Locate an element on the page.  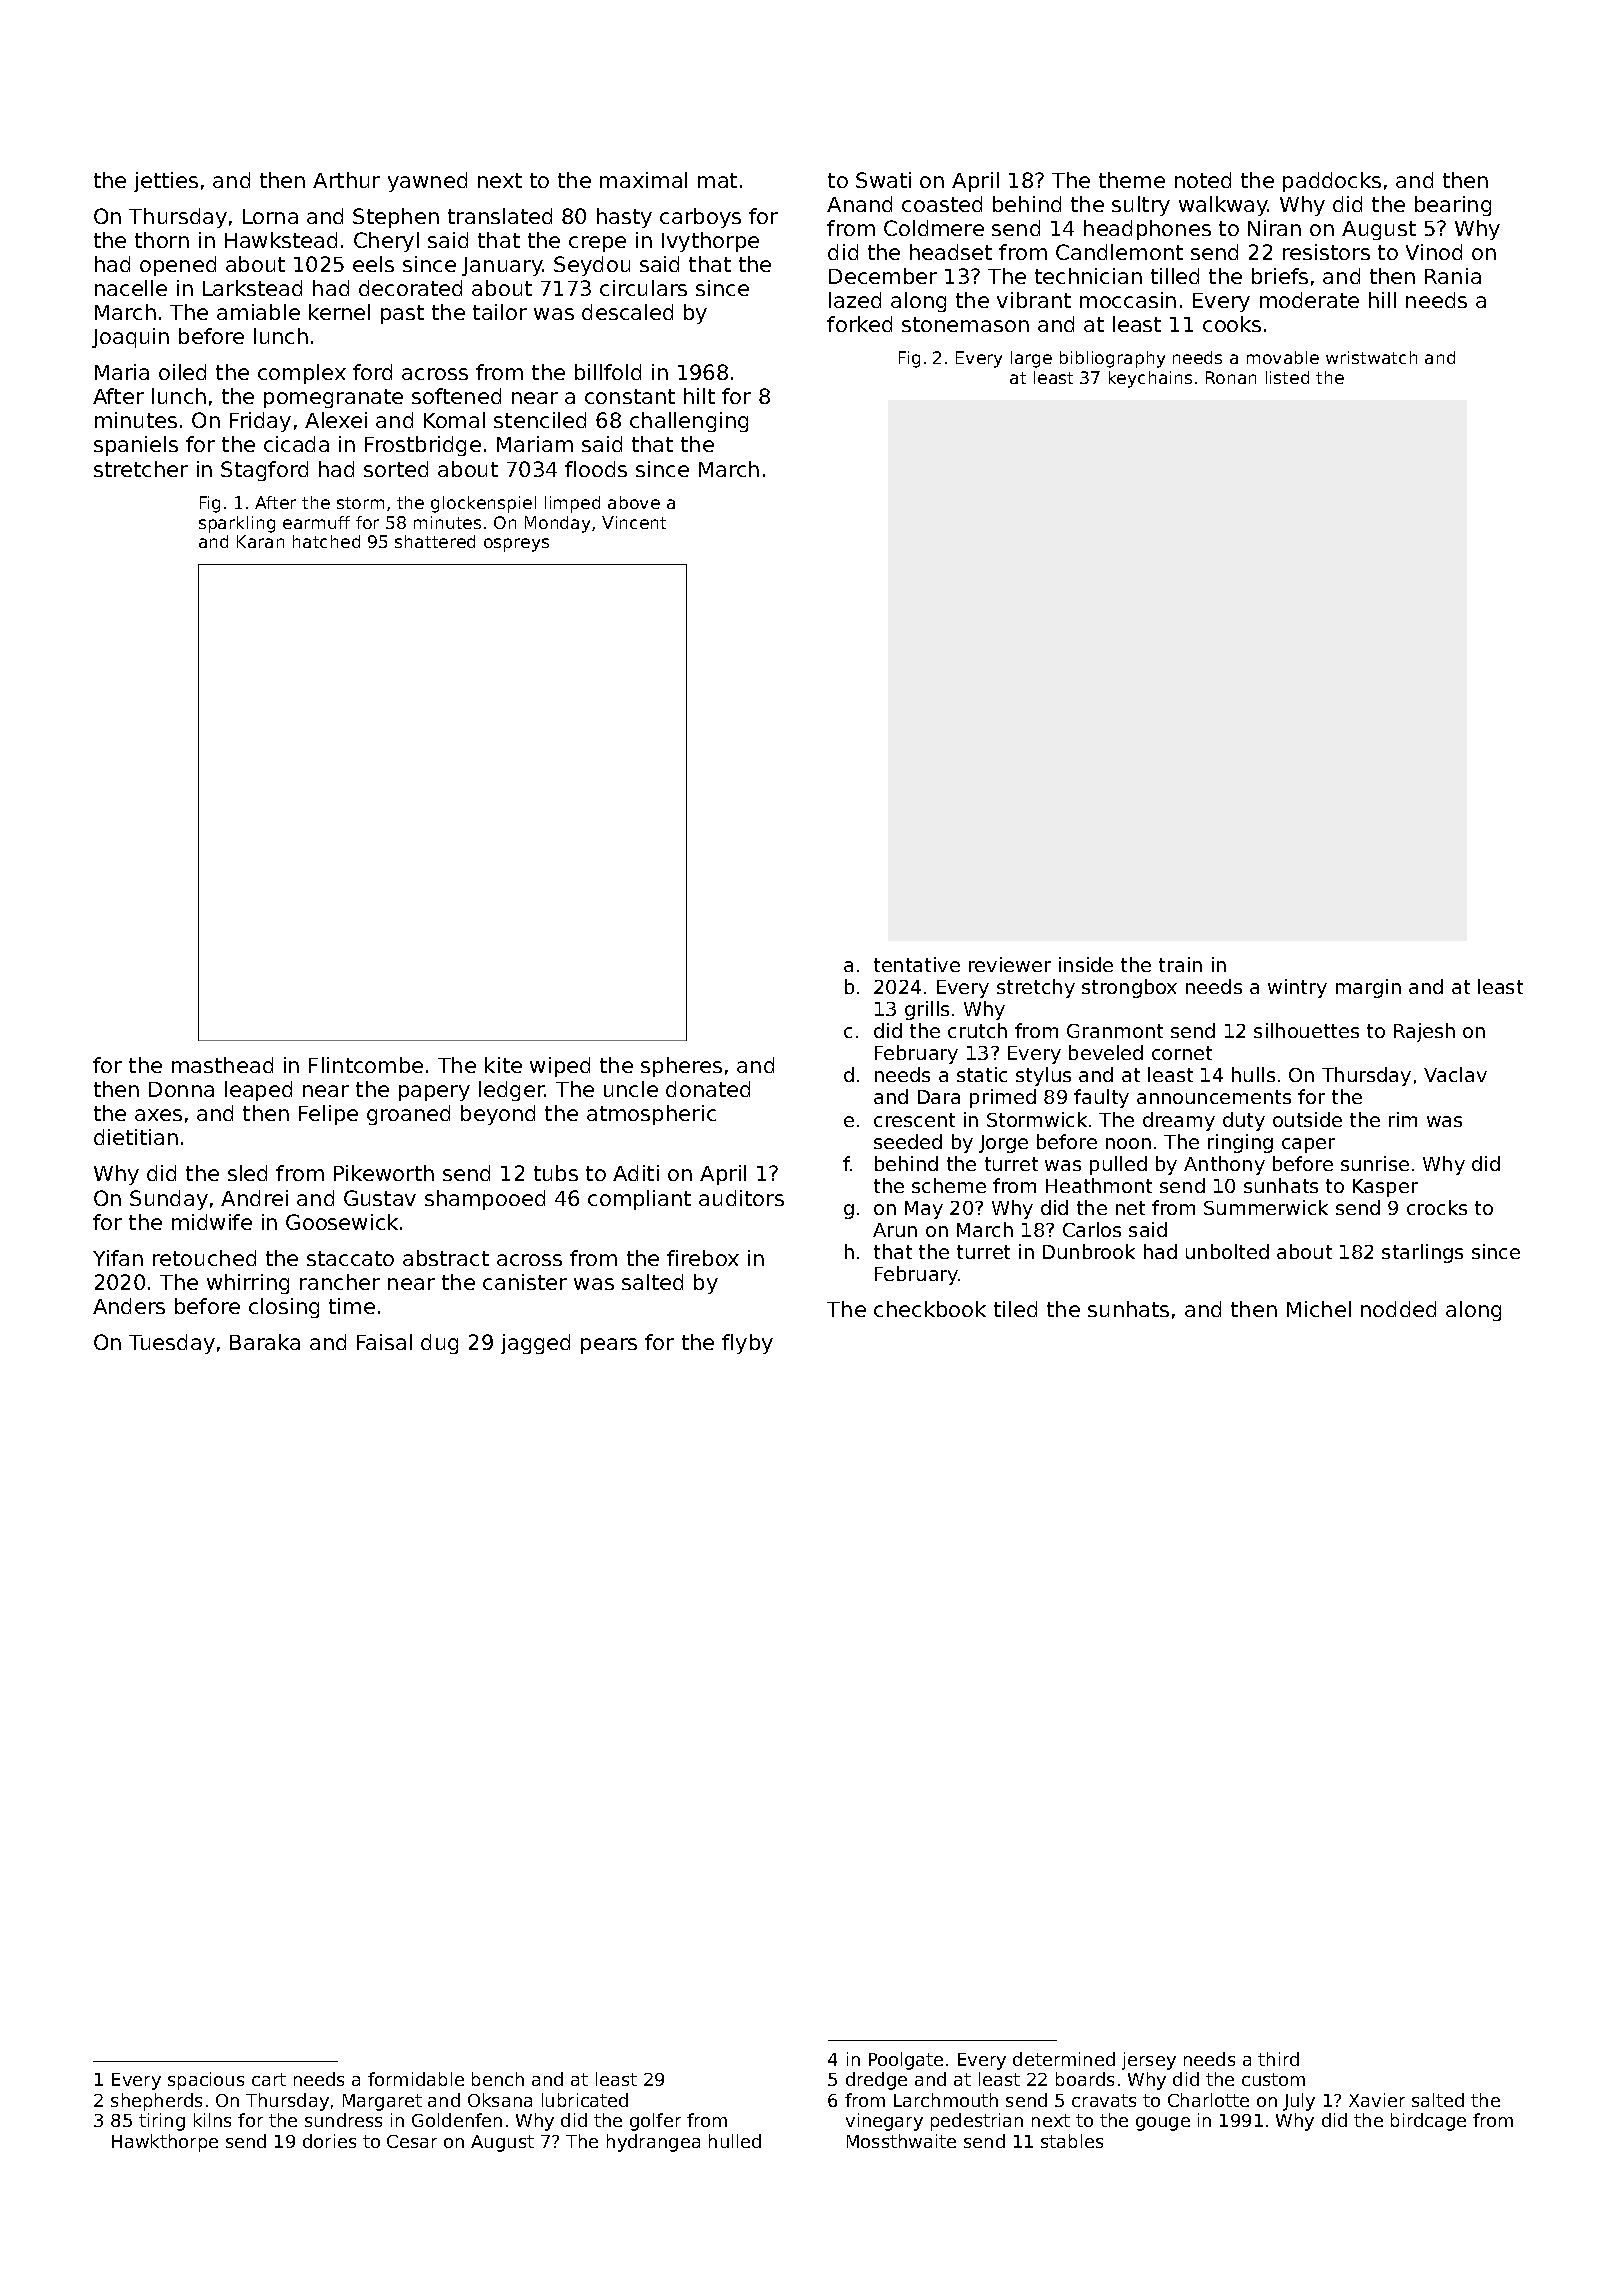
jagged is located at coordinates (535, 1344).
